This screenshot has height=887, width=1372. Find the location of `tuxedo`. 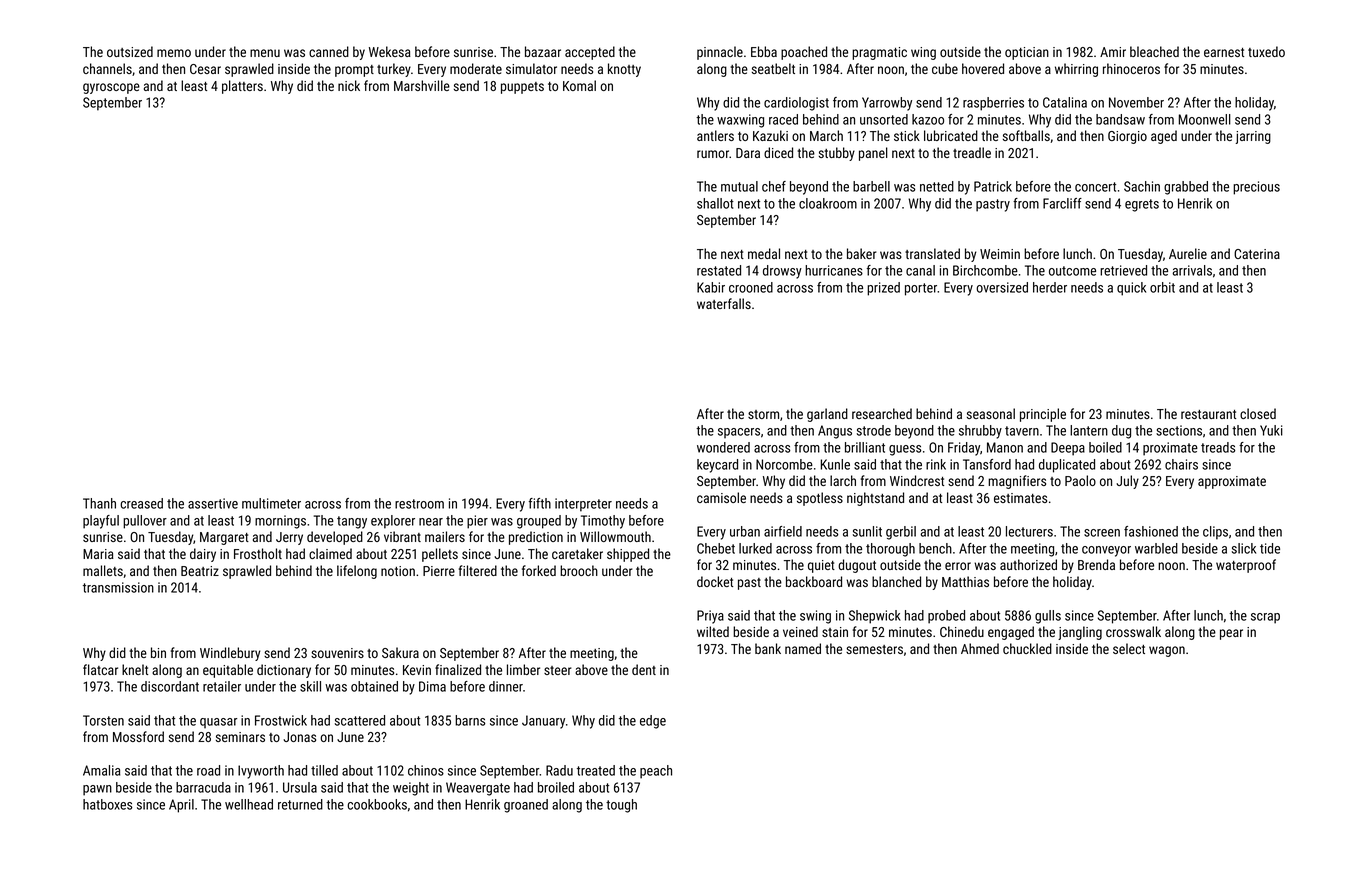

tuxedo is located at coordinates (1266, 51).
